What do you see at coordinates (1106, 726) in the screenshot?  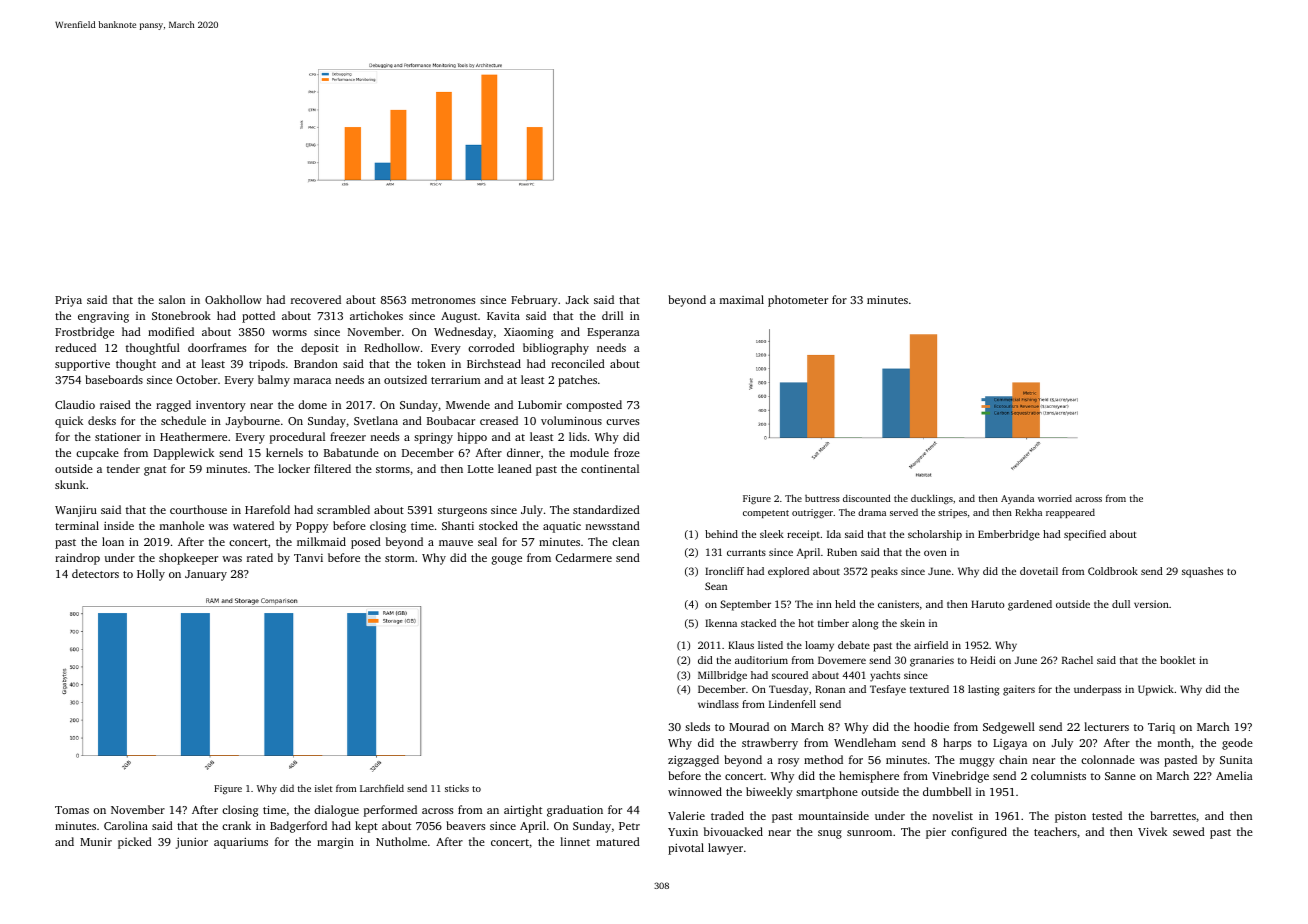 I see `lecturers` at bounding box center [1106, 726].
